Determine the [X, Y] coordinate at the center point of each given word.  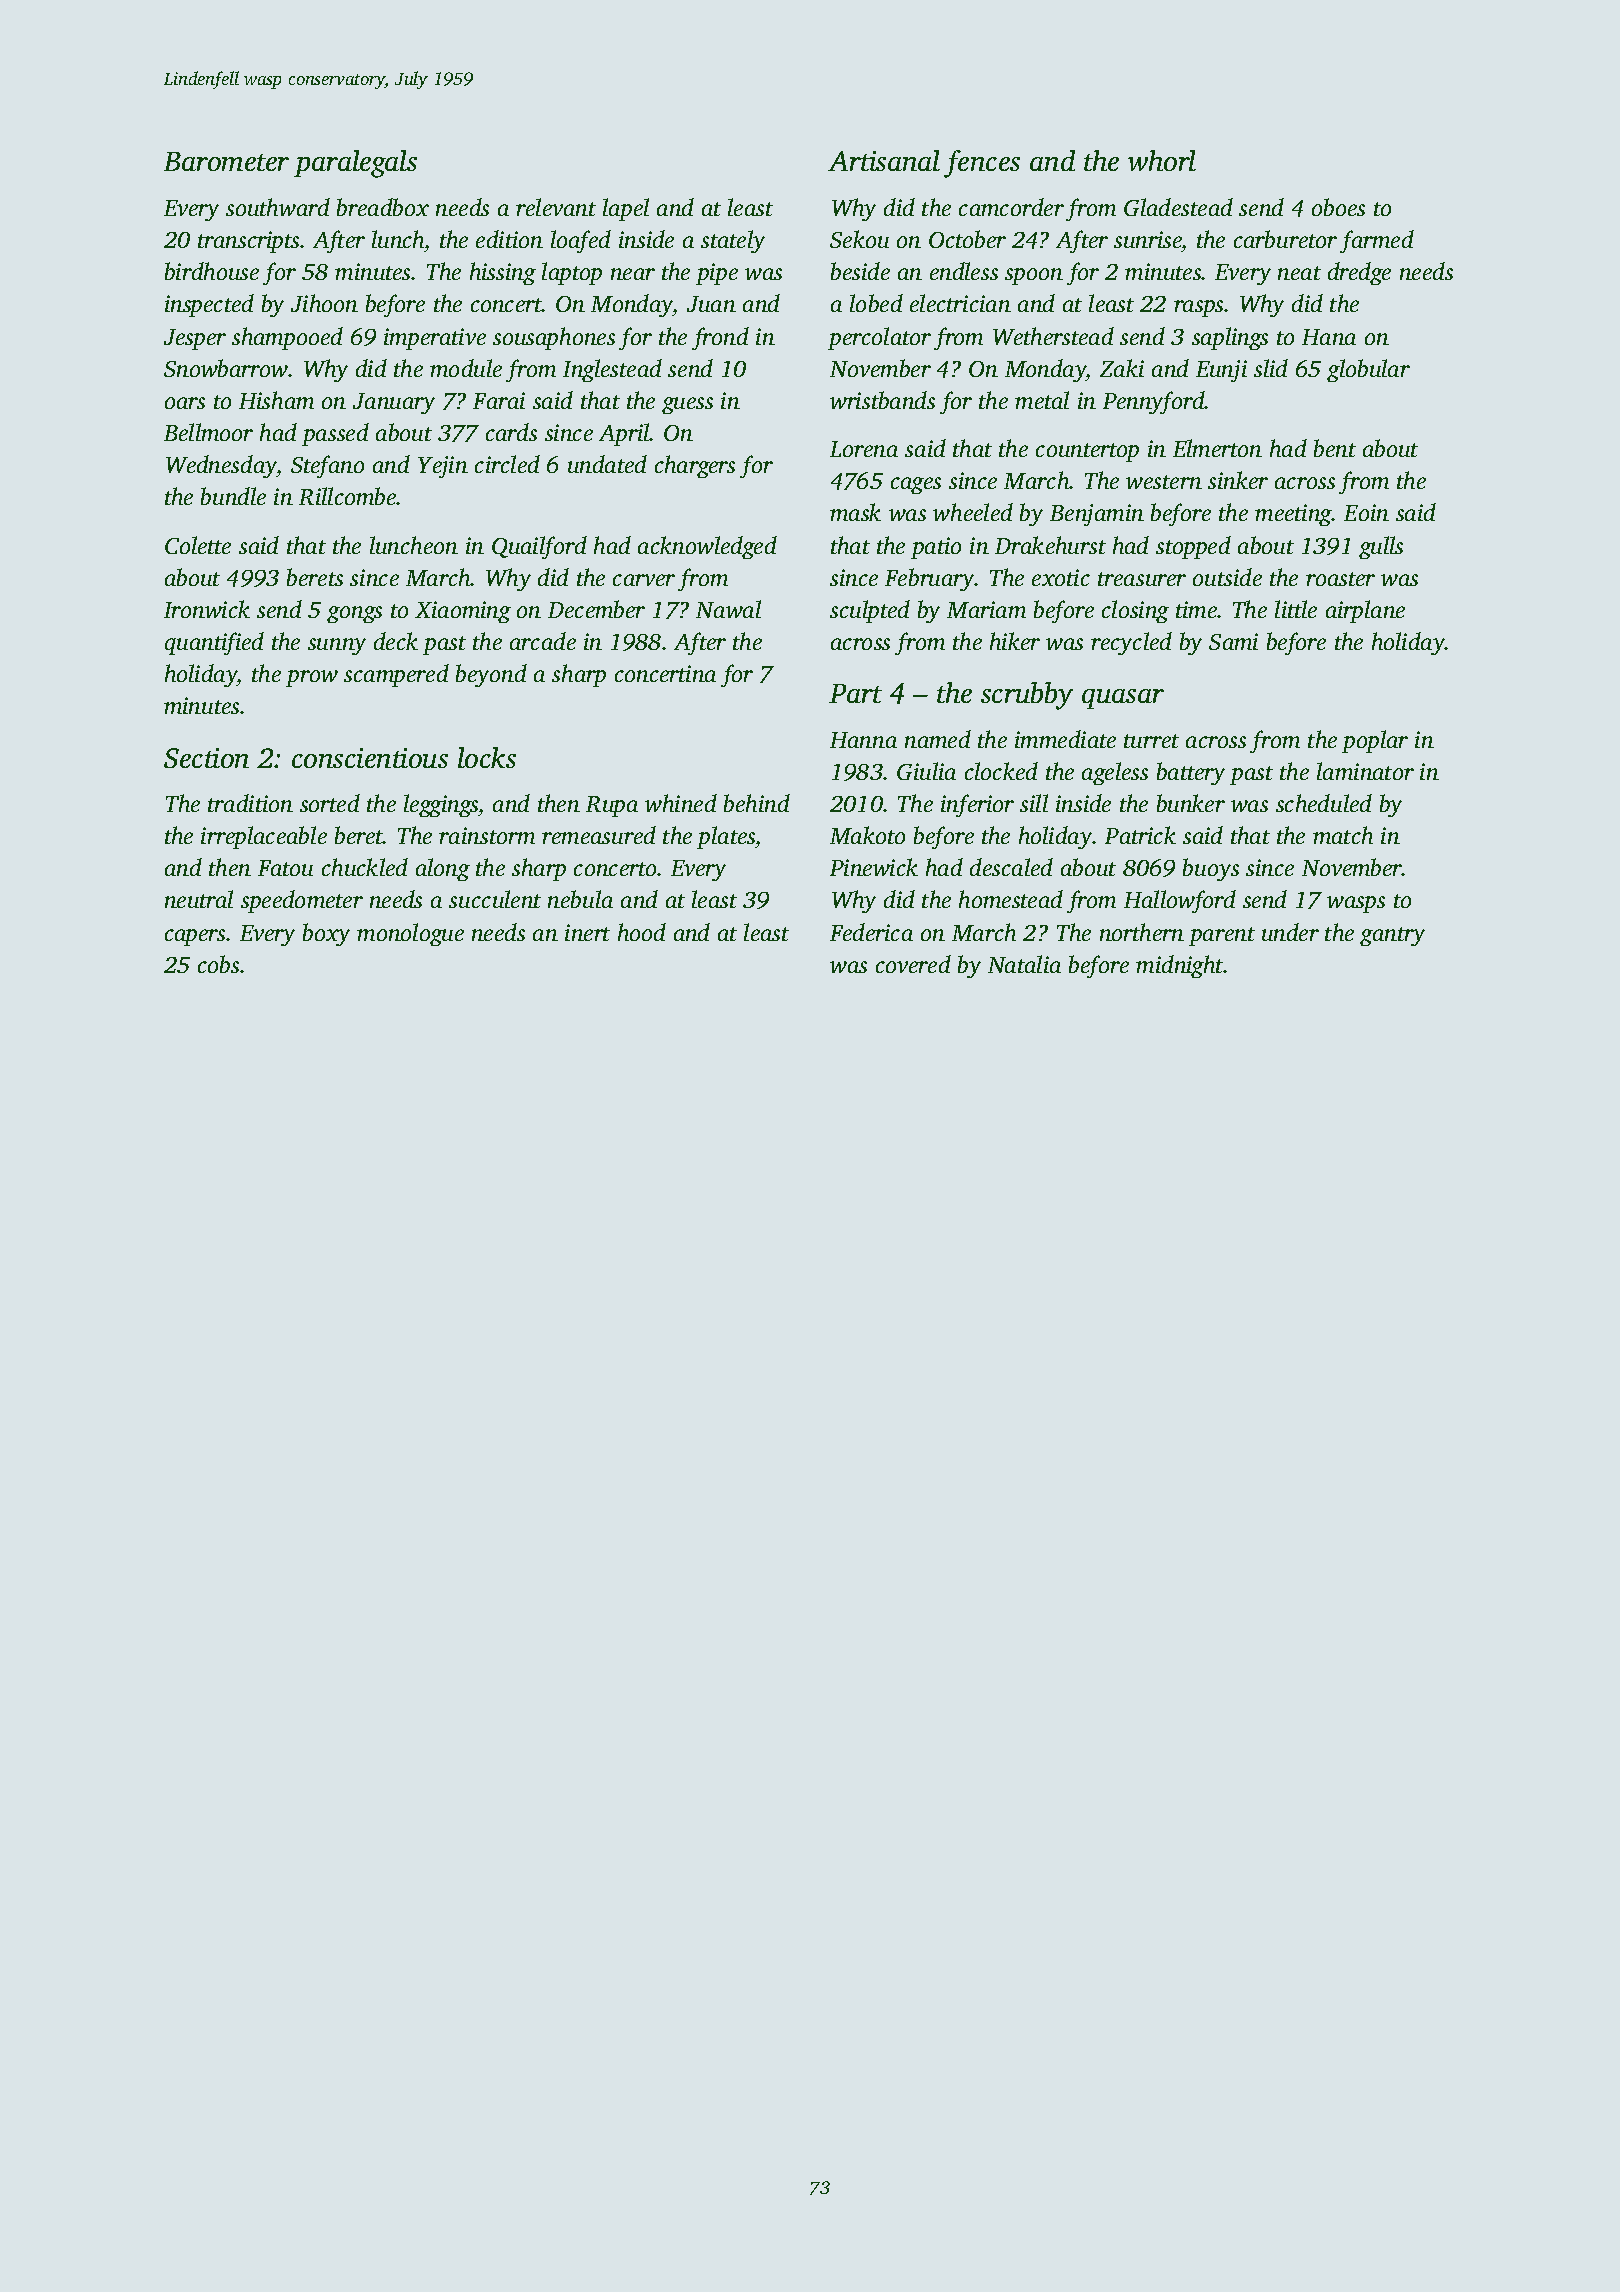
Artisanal [884, 160]
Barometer [226, 161]
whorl [1162, 160]
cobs [218, 964]
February [930, 579]
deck [396, 641]
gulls [1381, 547]
